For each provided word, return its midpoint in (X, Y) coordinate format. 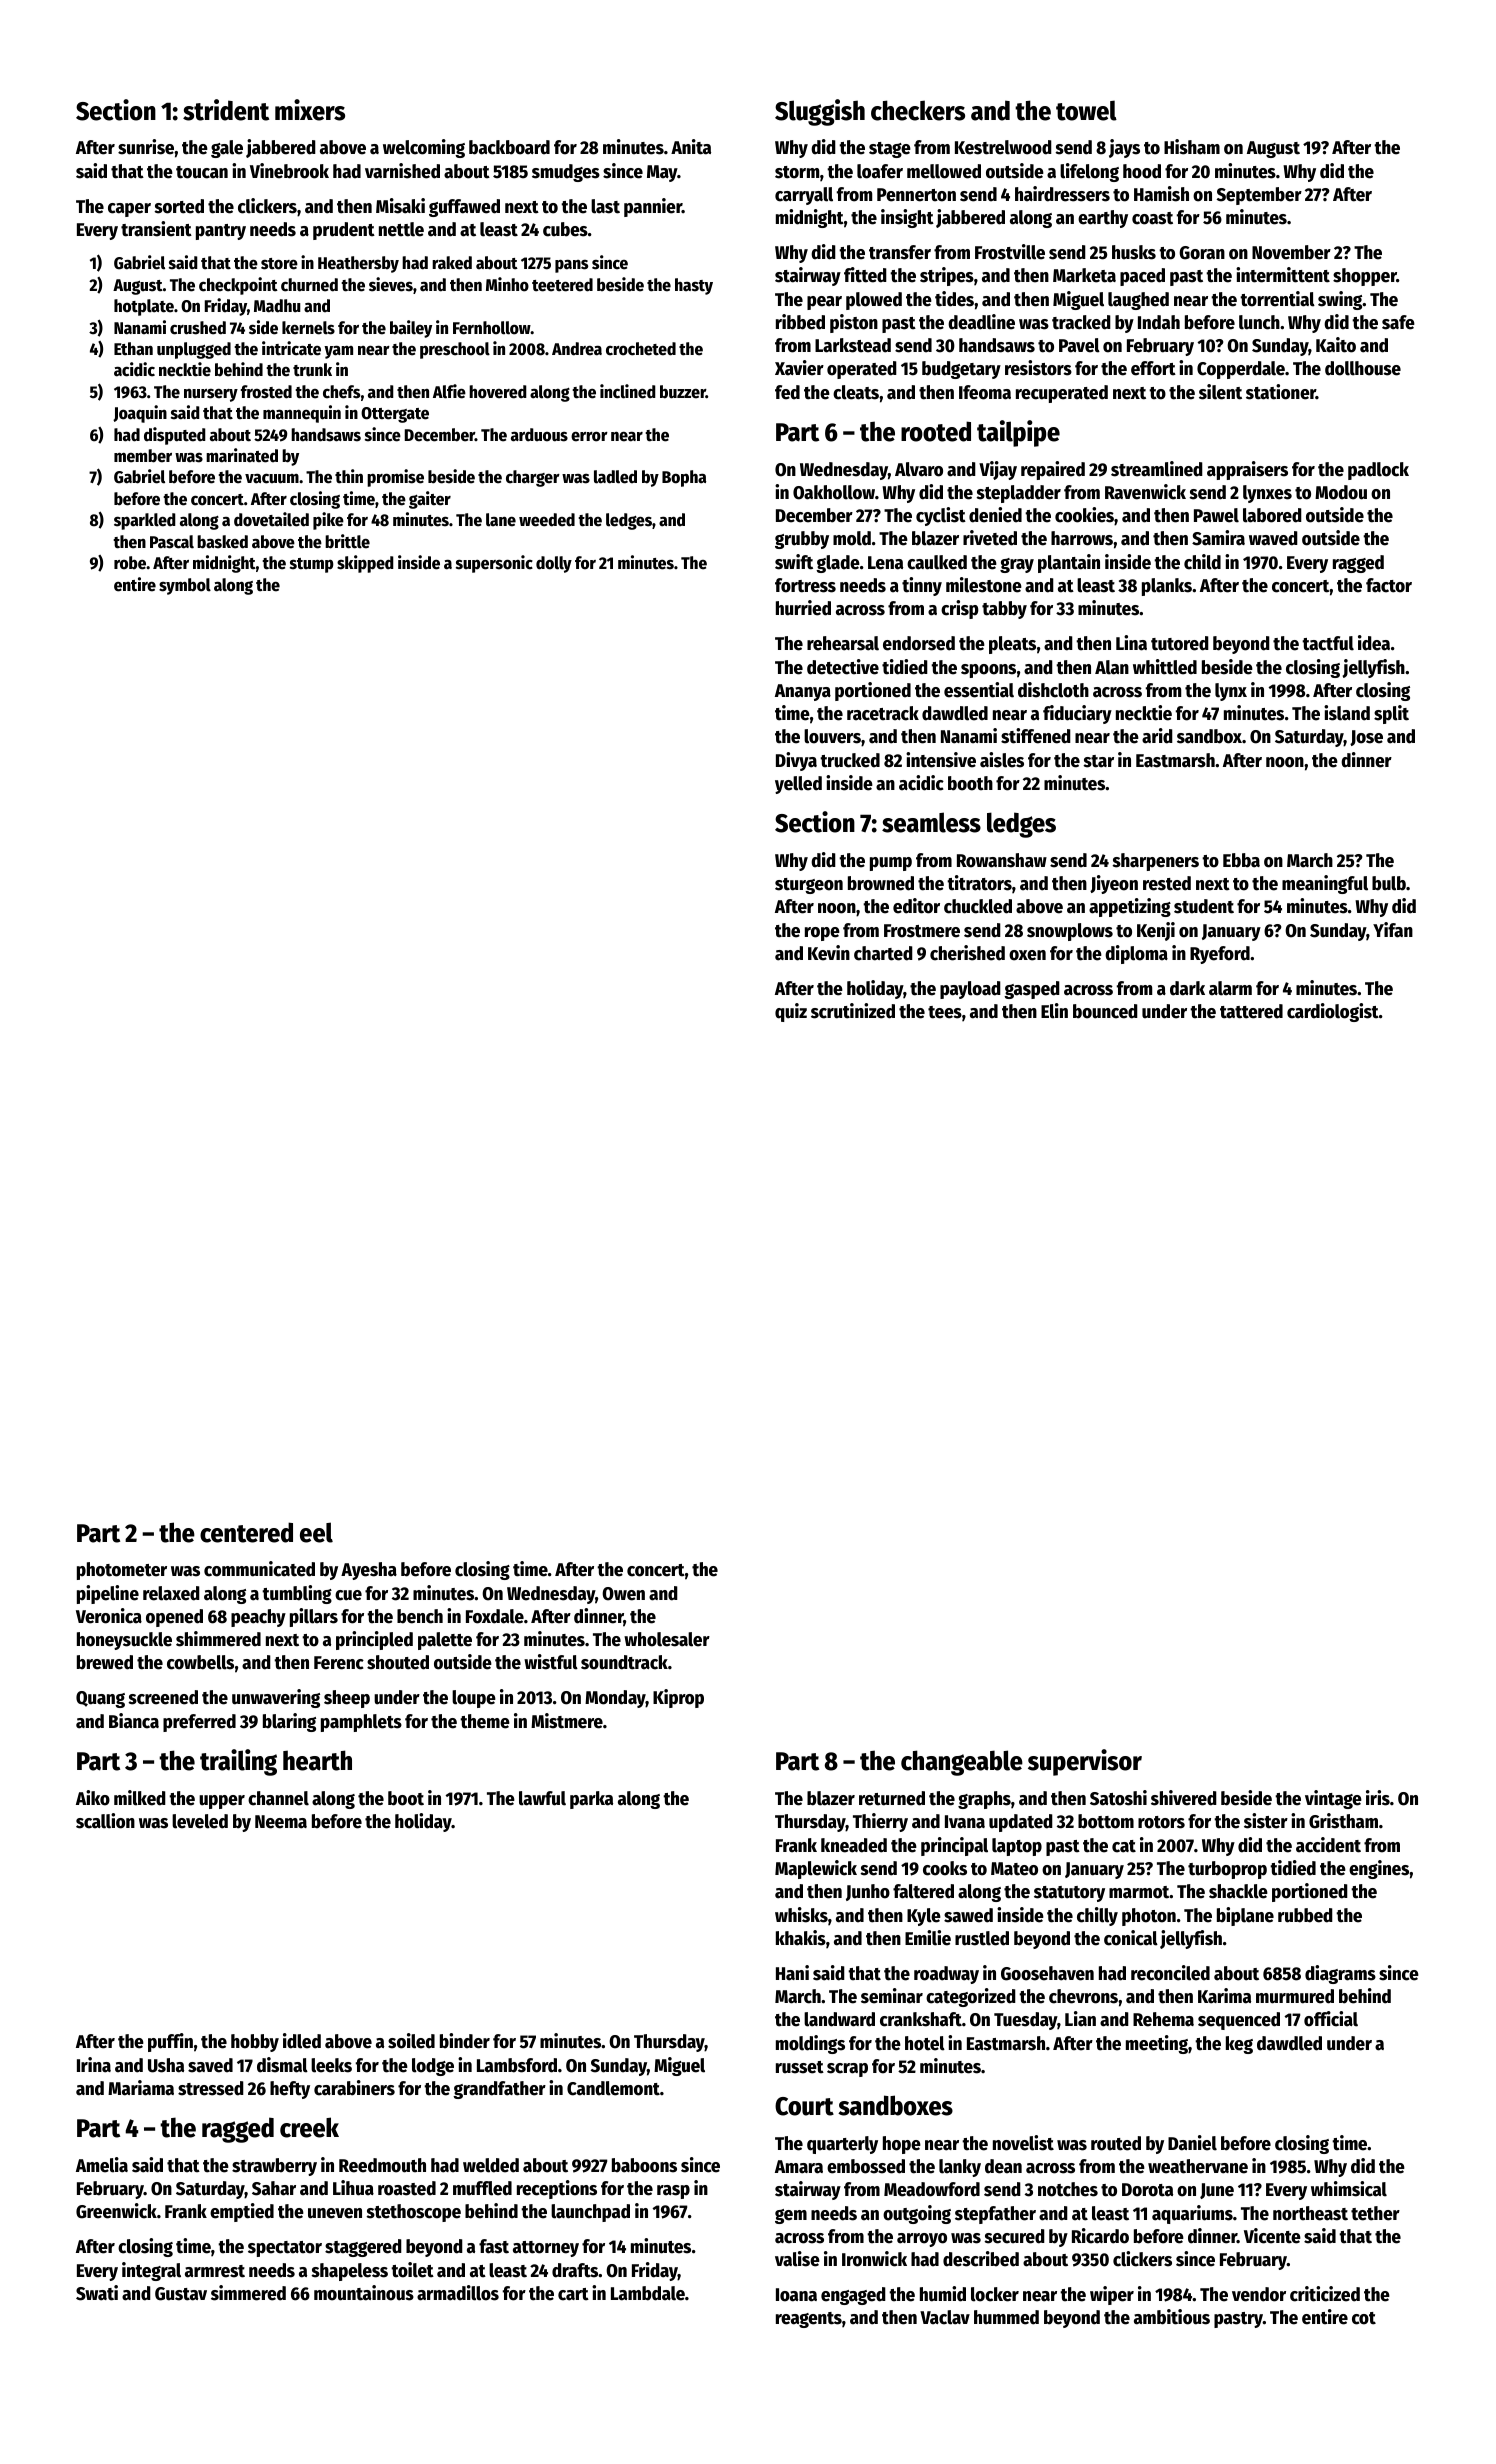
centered (246, 1532)
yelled (798, 785)
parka (591, 1800)
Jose (1366, 738)
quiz (791, 1012)
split (1391, 714)
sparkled (145, 521)
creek (309, 2127)
